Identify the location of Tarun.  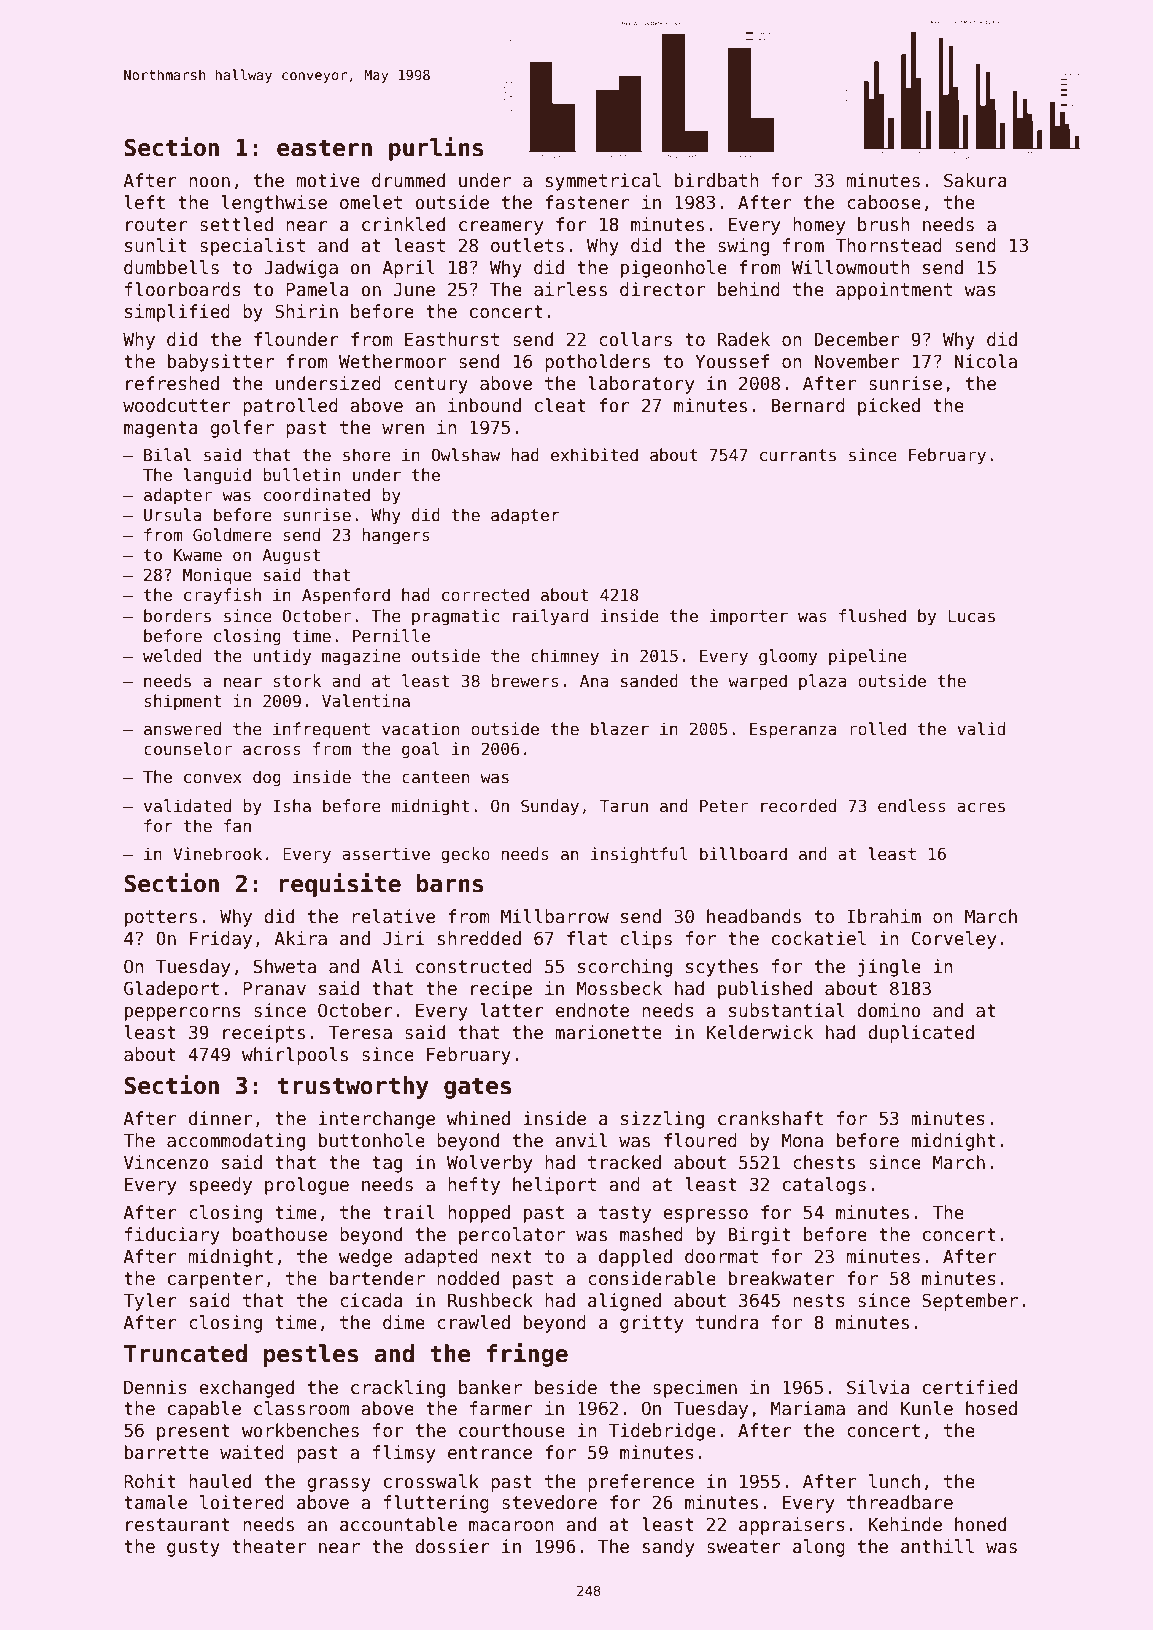
(624, 806).
